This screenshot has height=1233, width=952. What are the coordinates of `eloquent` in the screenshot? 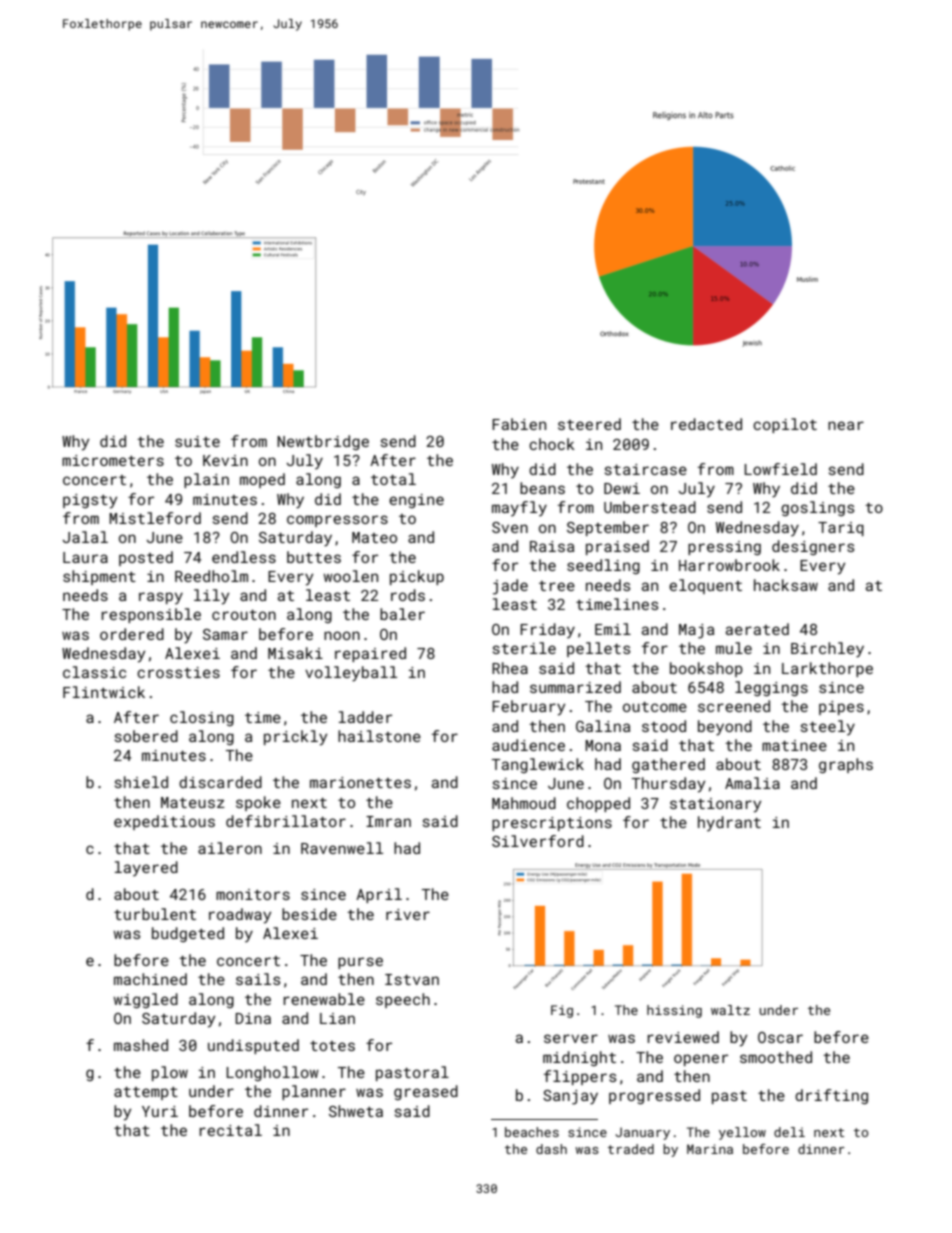 It's located at (705, 586).
